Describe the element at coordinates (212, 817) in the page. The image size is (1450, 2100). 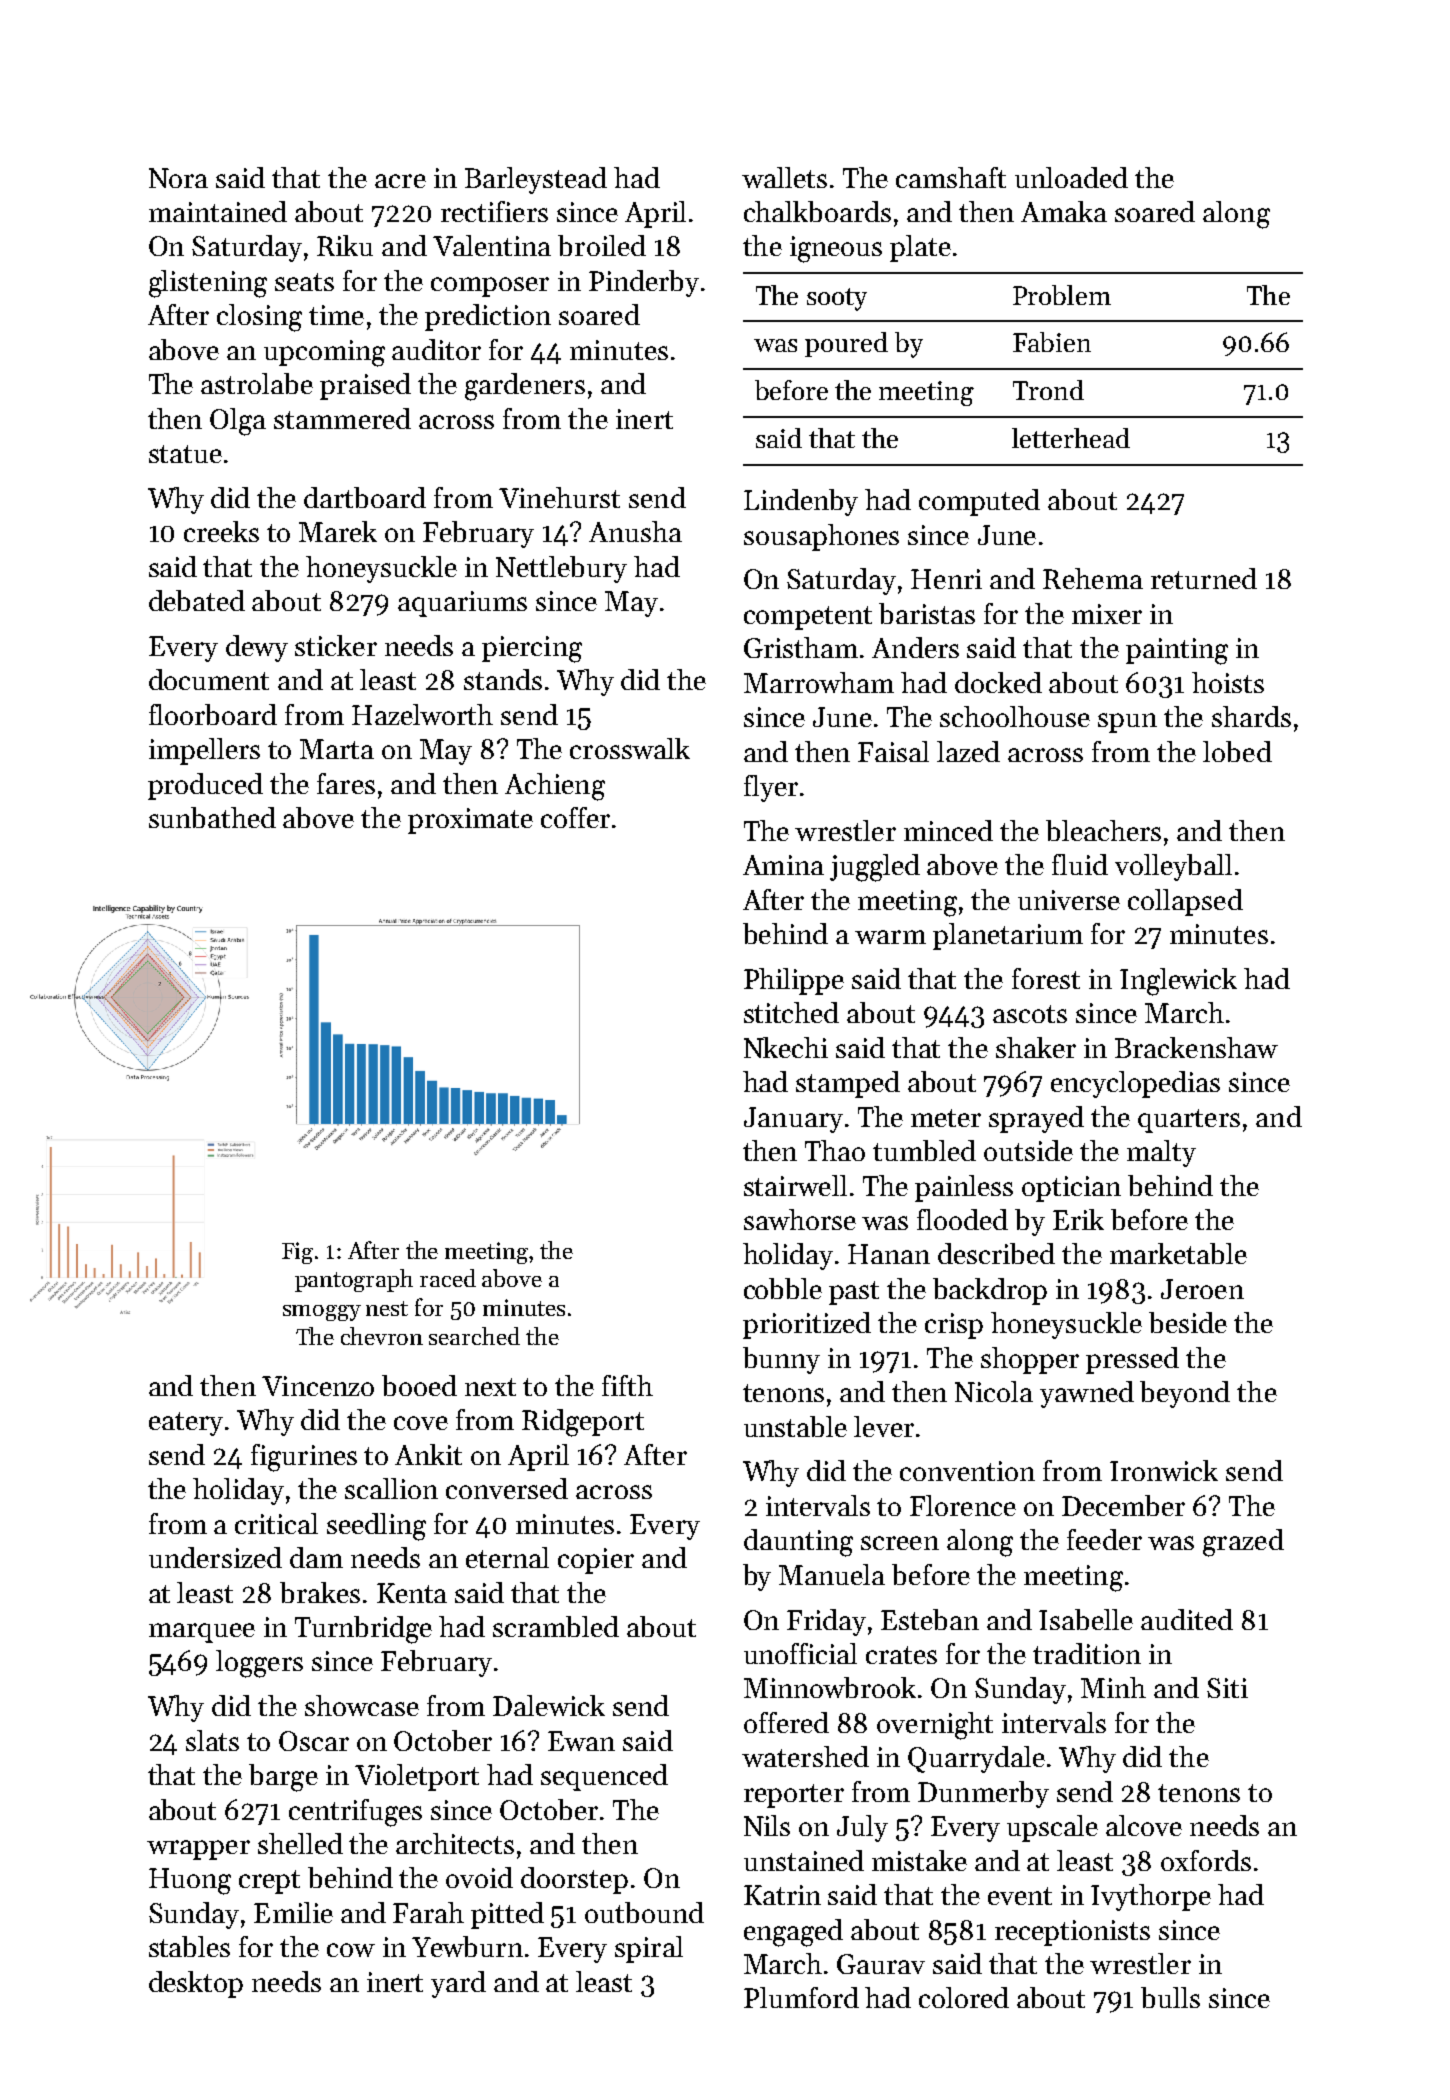
I see `sunbathed` at that location.
